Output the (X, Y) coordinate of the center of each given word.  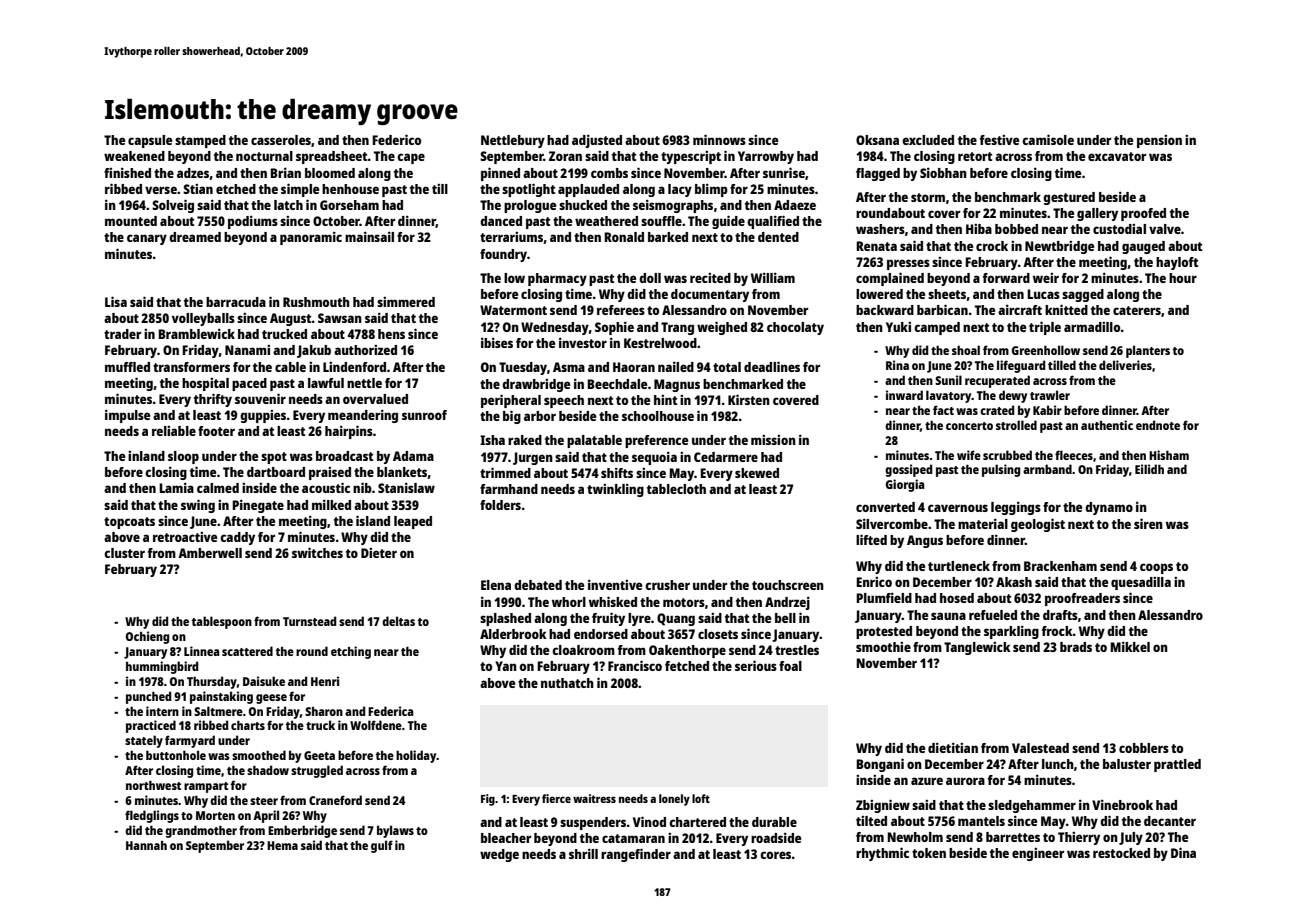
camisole (1048, 139)
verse (161, 190)
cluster (124, 553)
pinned (500, 174)
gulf (382, 846)
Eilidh (1149, 469)
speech (564, 401)
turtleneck (959, 566)
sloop (183, 457)
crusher (667, 585)
